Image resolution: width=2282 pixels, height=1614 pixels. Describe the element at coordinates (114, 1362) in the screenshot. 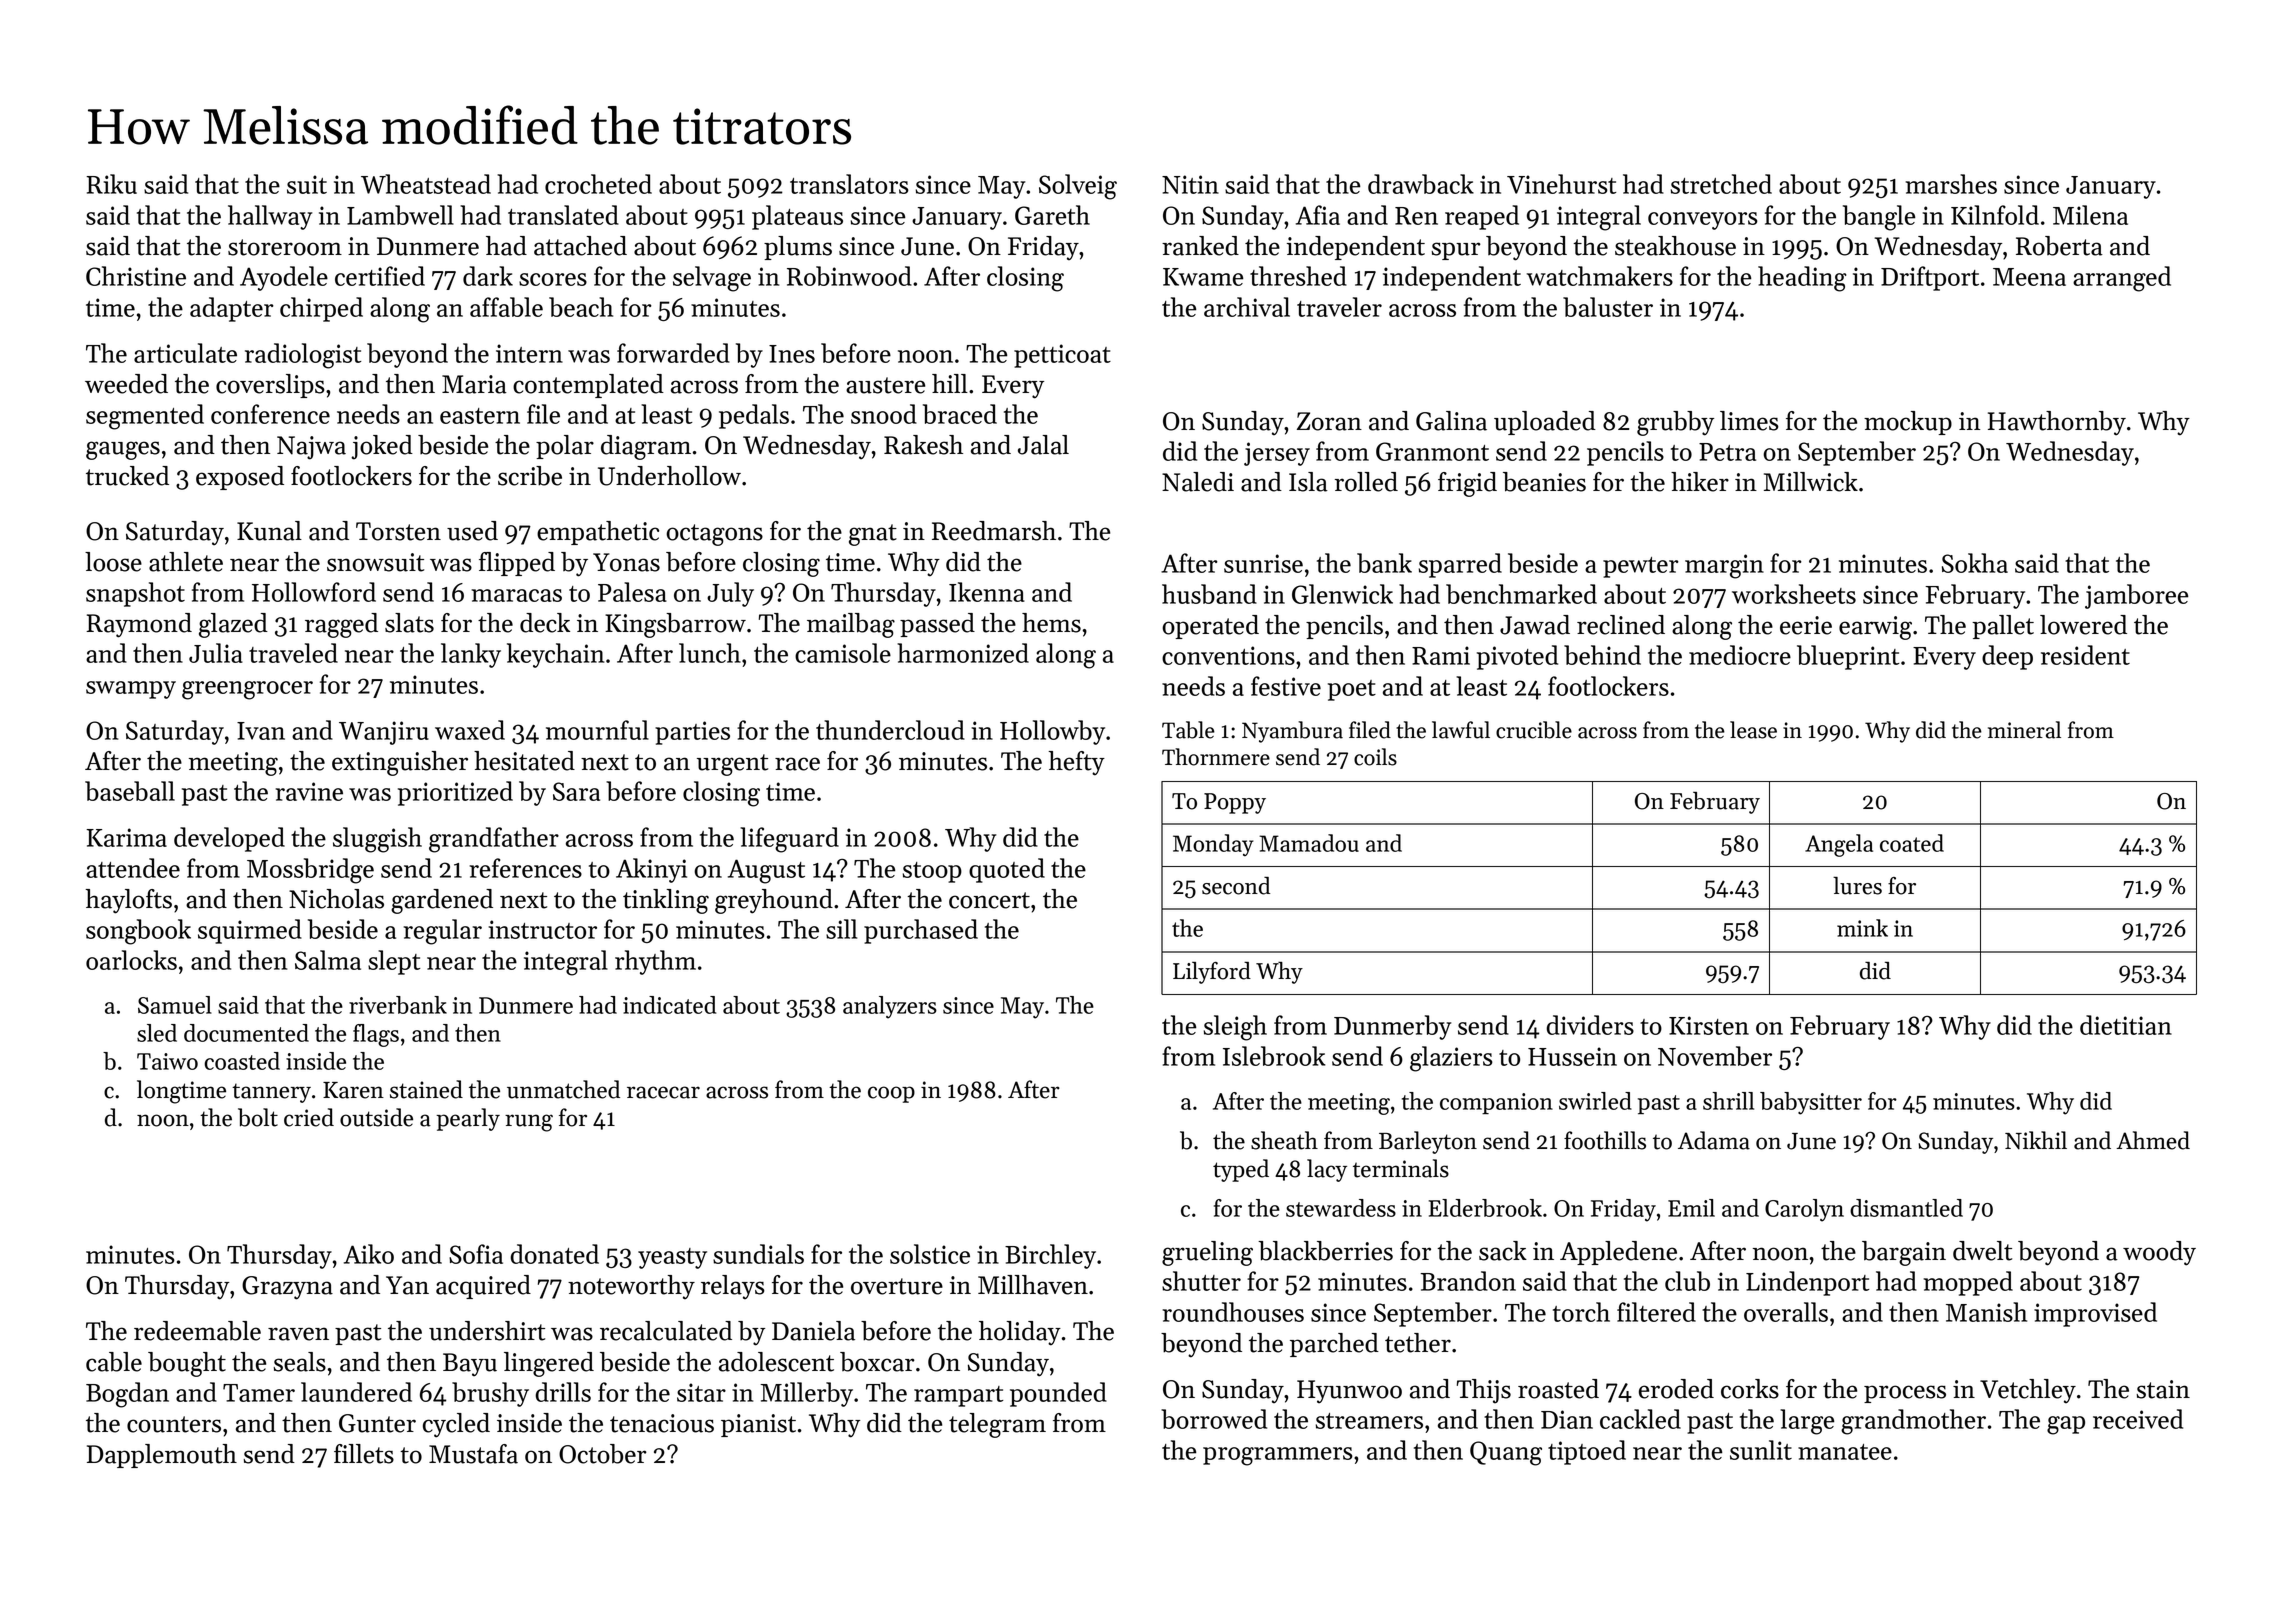

I see `cable` at that location.
